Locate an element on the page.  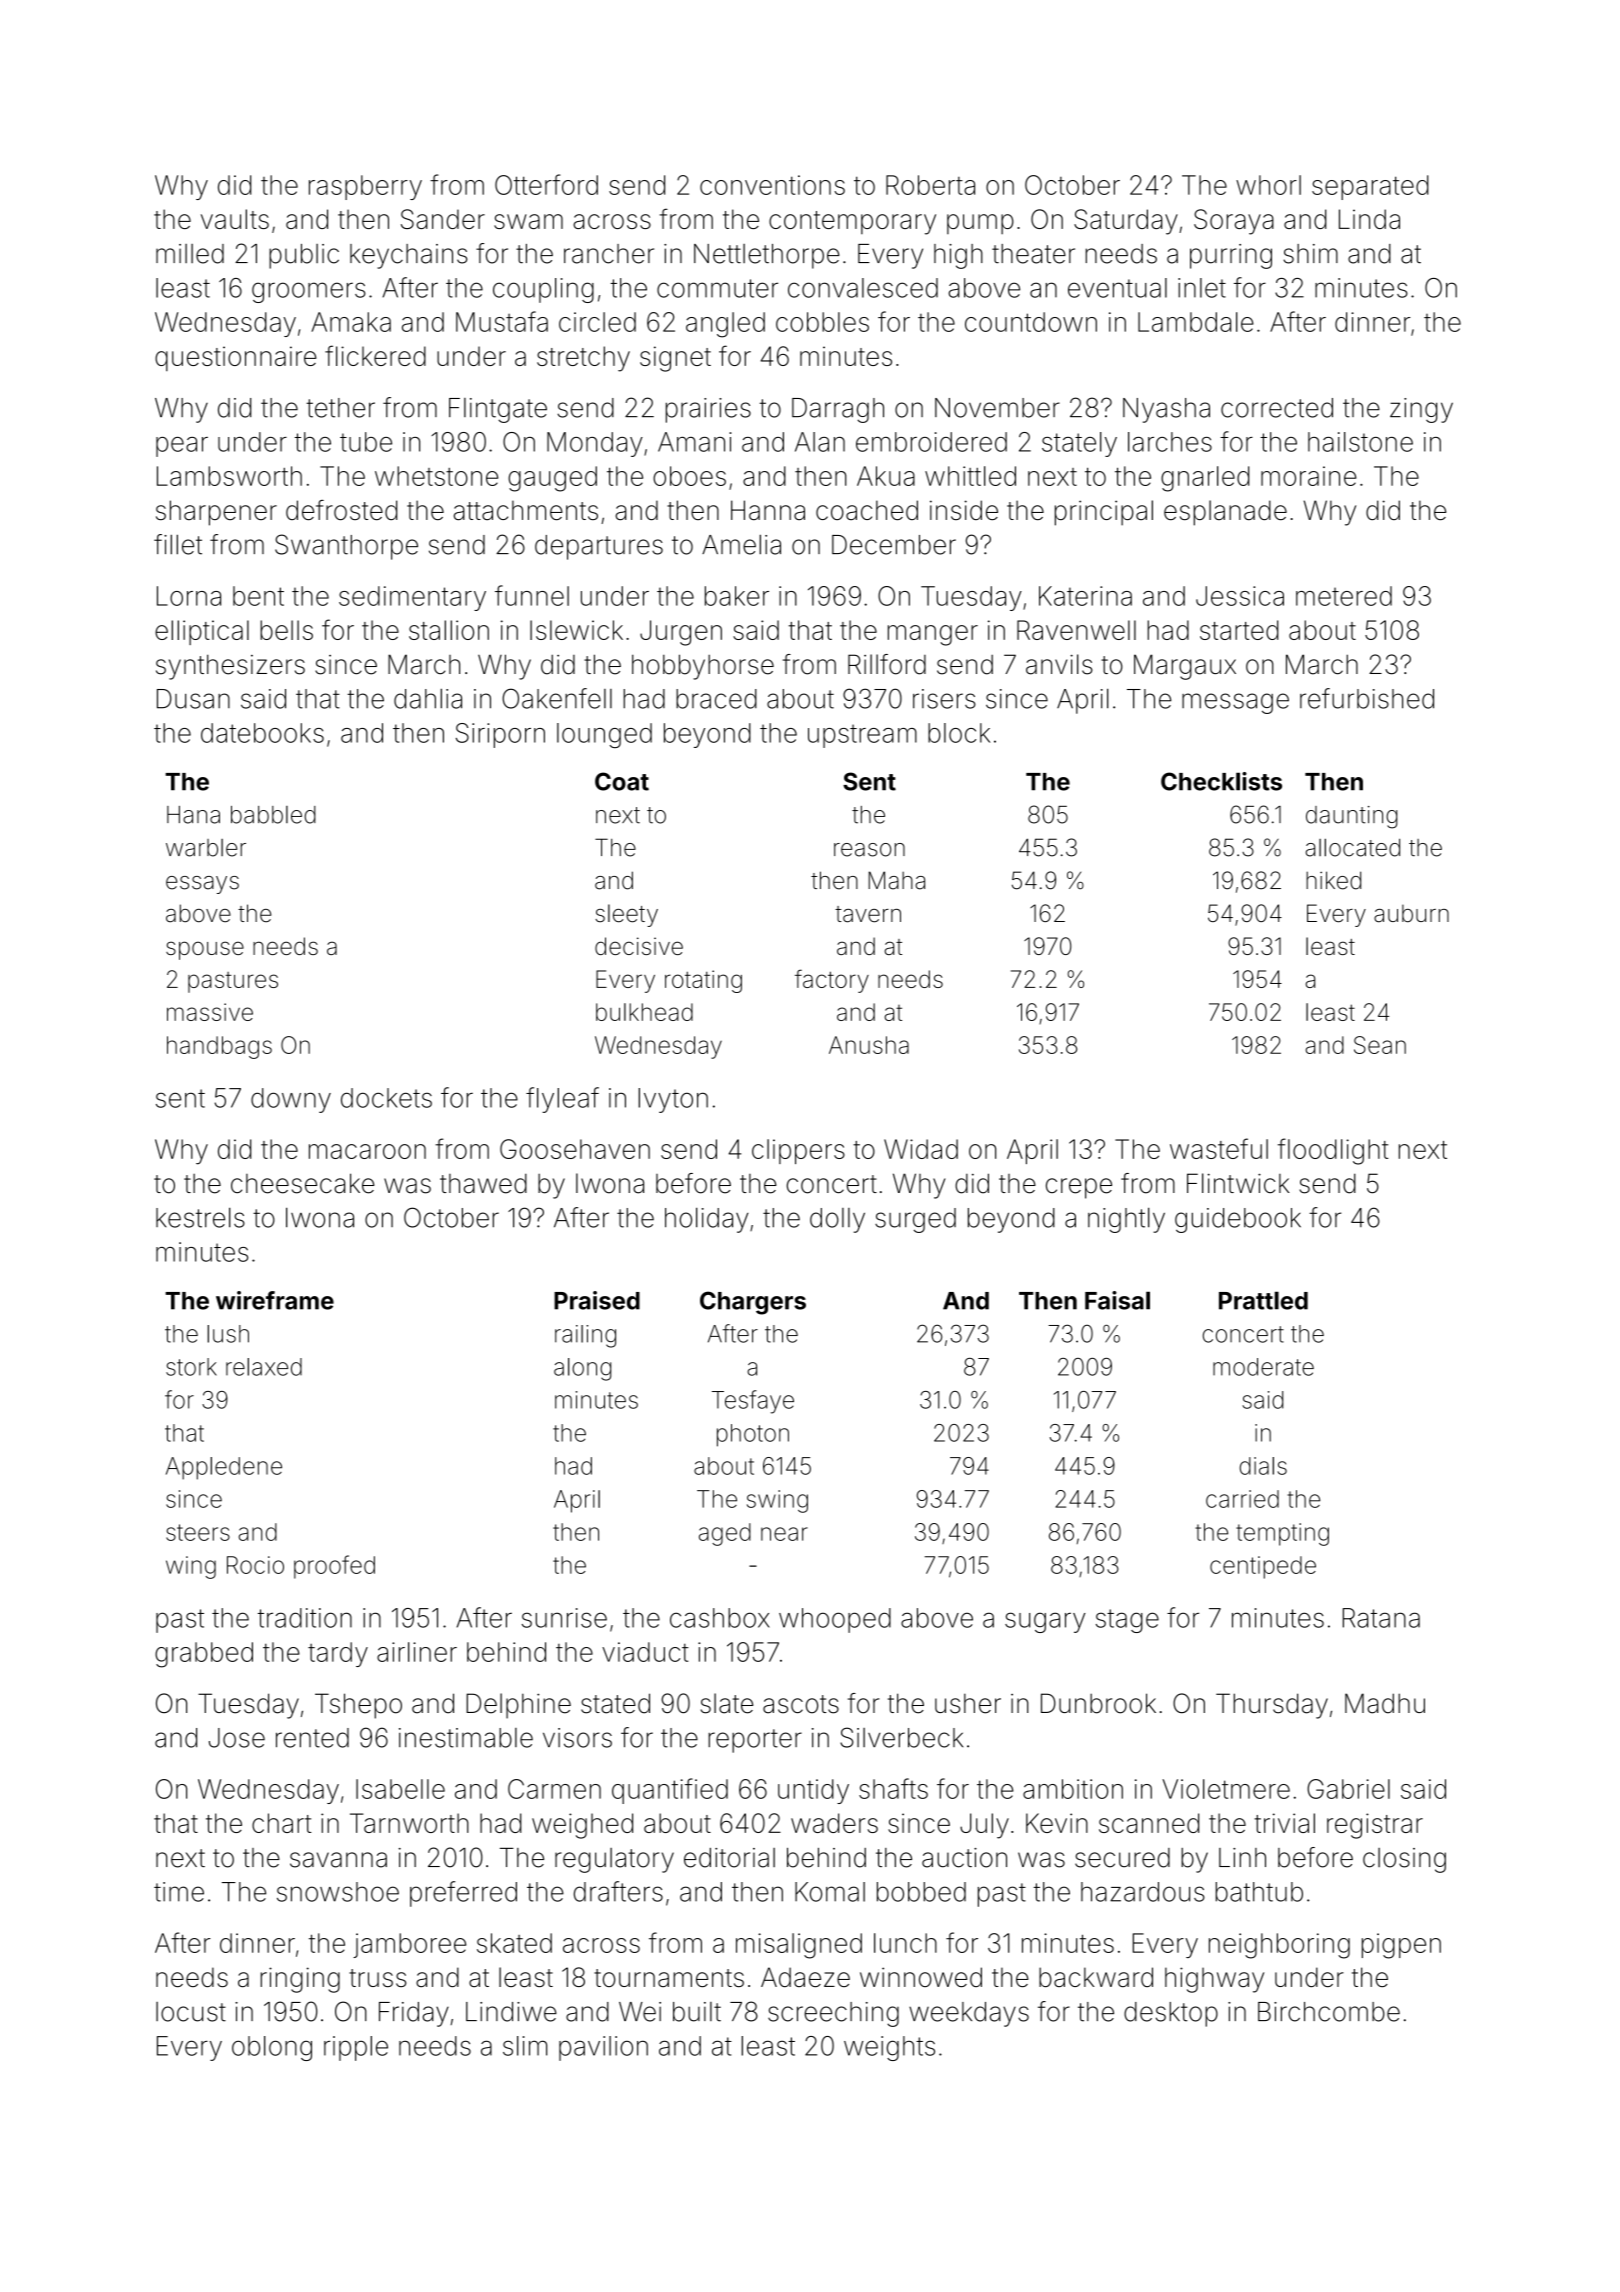
near is located at coordinates (784, 1534).
